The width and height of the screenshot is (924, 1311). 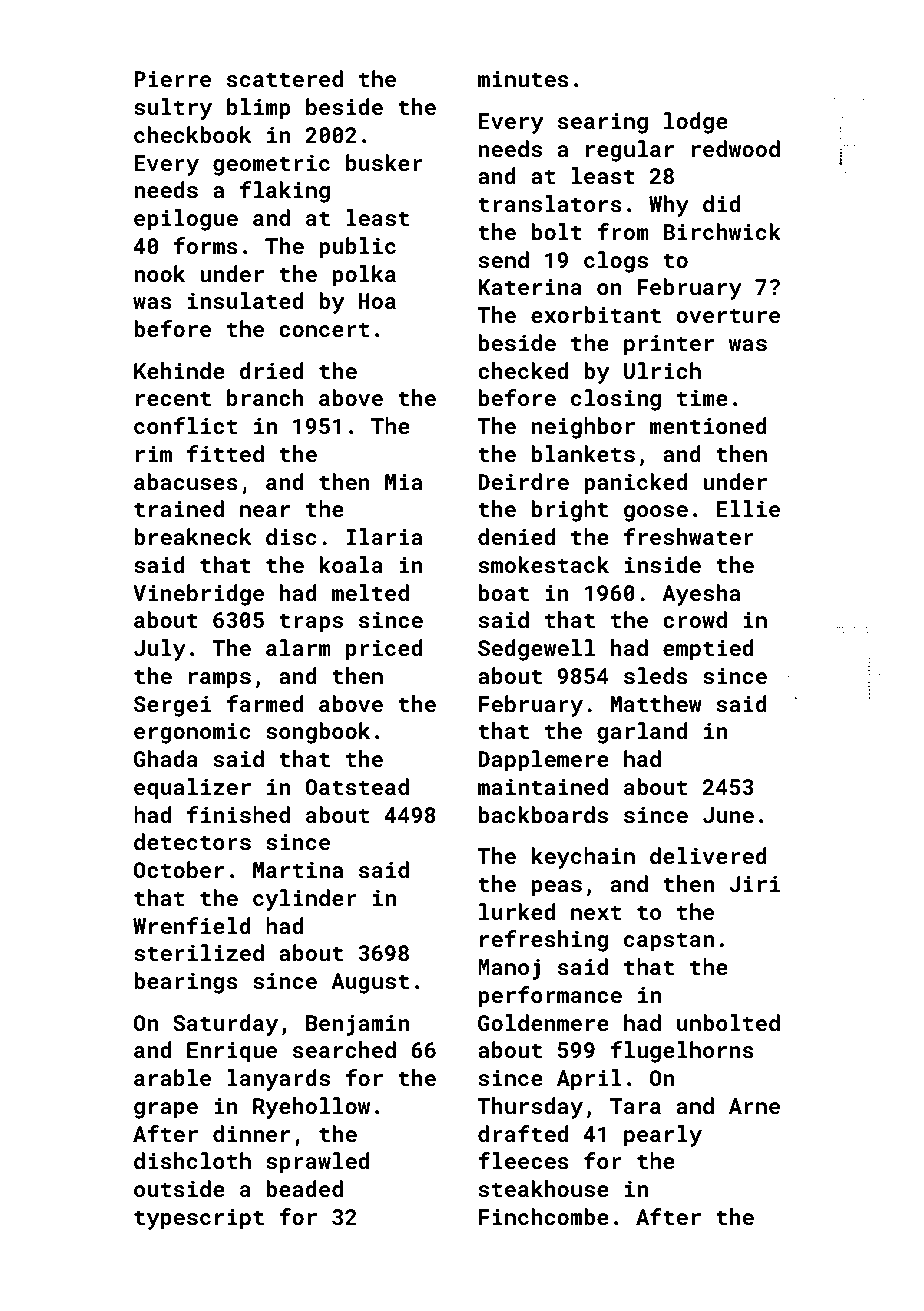 I want to click on freshwater, so click(x=689, y=536).
